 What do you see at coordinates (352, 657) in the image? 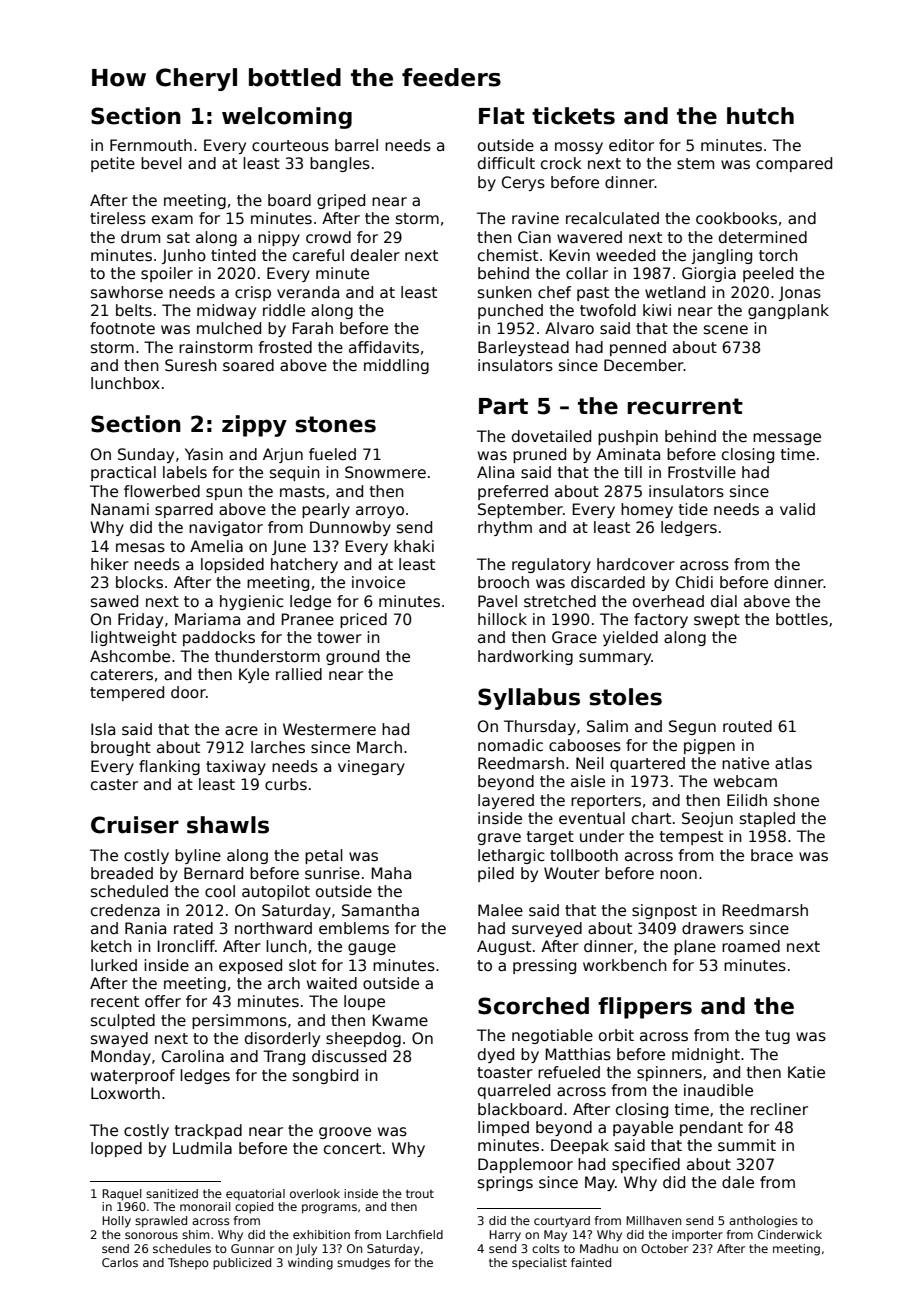
I see `ground` at bounding box center [352, 657].
